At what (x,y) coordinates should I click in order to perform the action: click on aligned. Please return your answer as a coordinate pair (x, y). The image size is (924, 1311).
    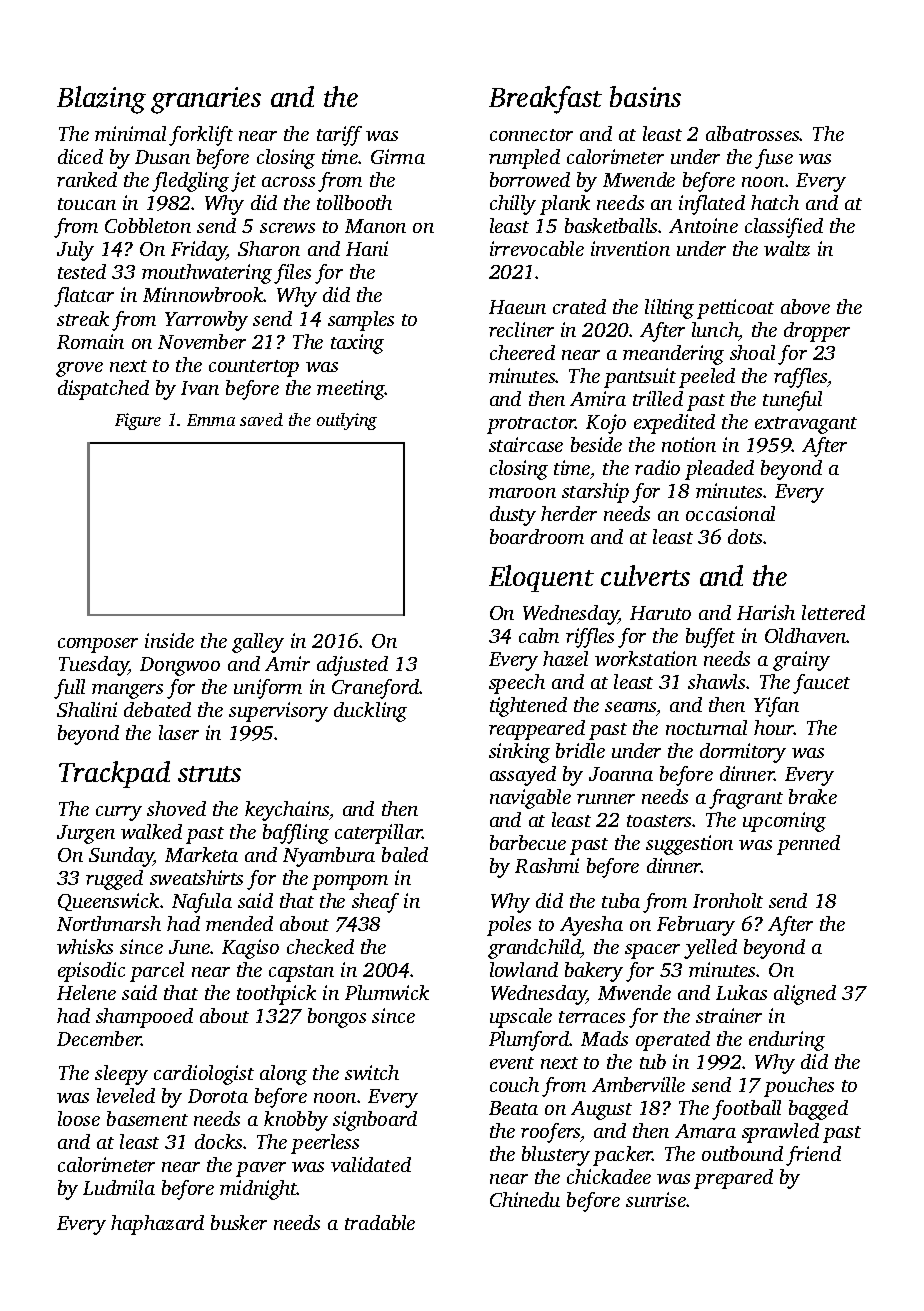
    Looking at the image, I should click on (805, 995).
